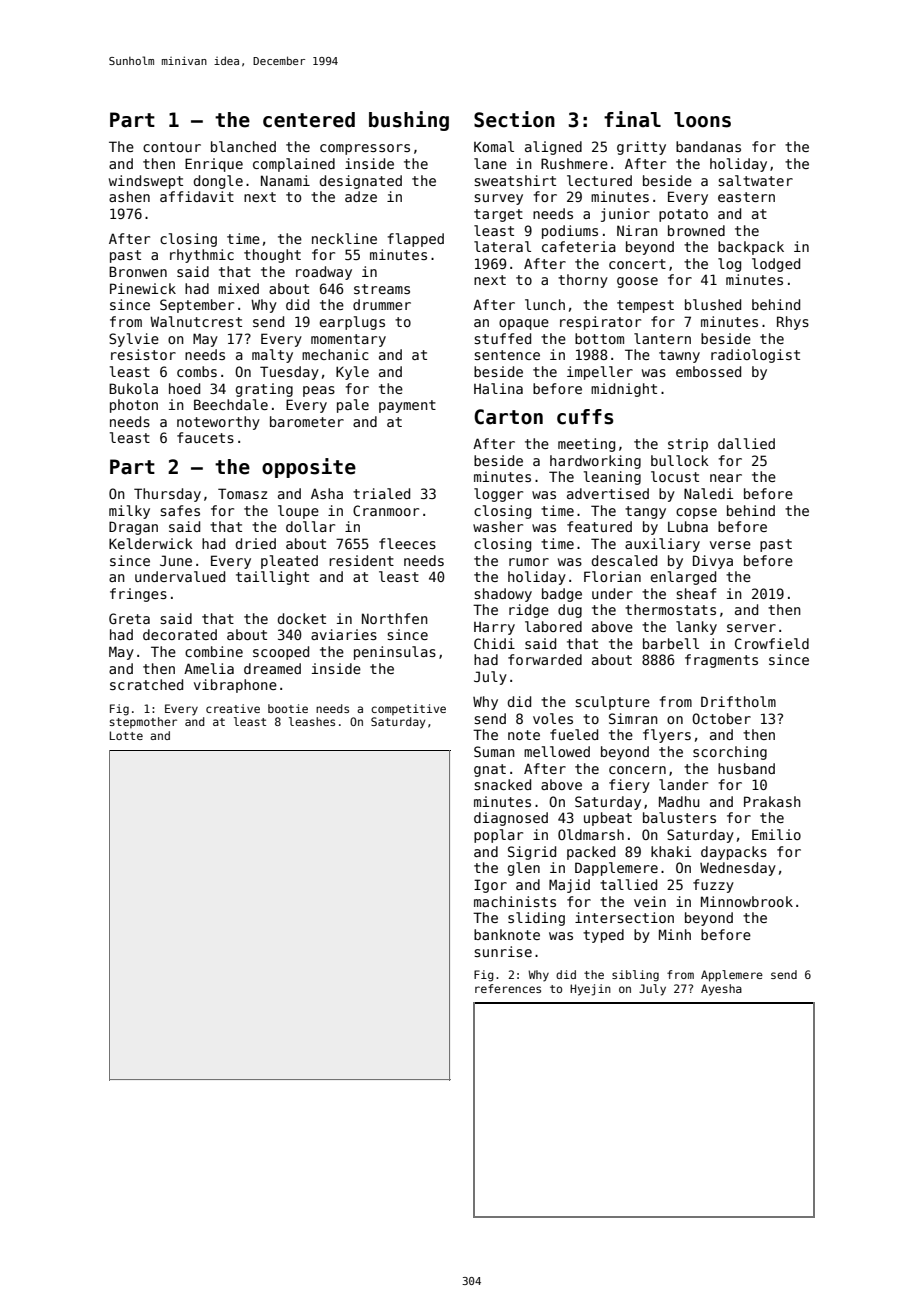  I want to click on Ayesha, so click(721, 990).
